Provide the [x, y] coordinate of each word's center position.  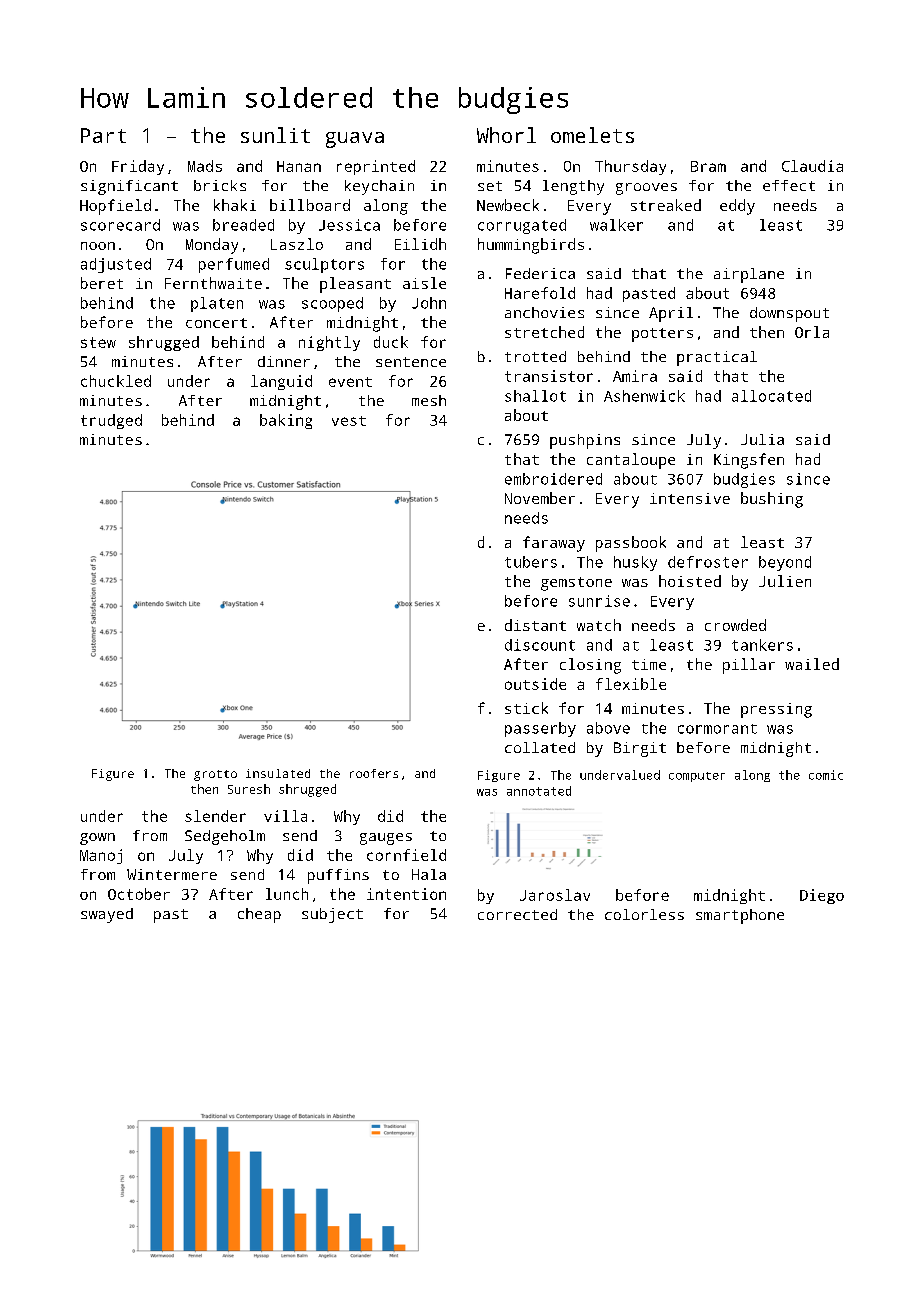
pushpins [585, 441]
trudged [111, 421]
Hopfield [115, 207]
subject [332, 915]
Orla [812, 332]
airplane [749, 275]
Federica [540, 273]
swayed [107, 915]
